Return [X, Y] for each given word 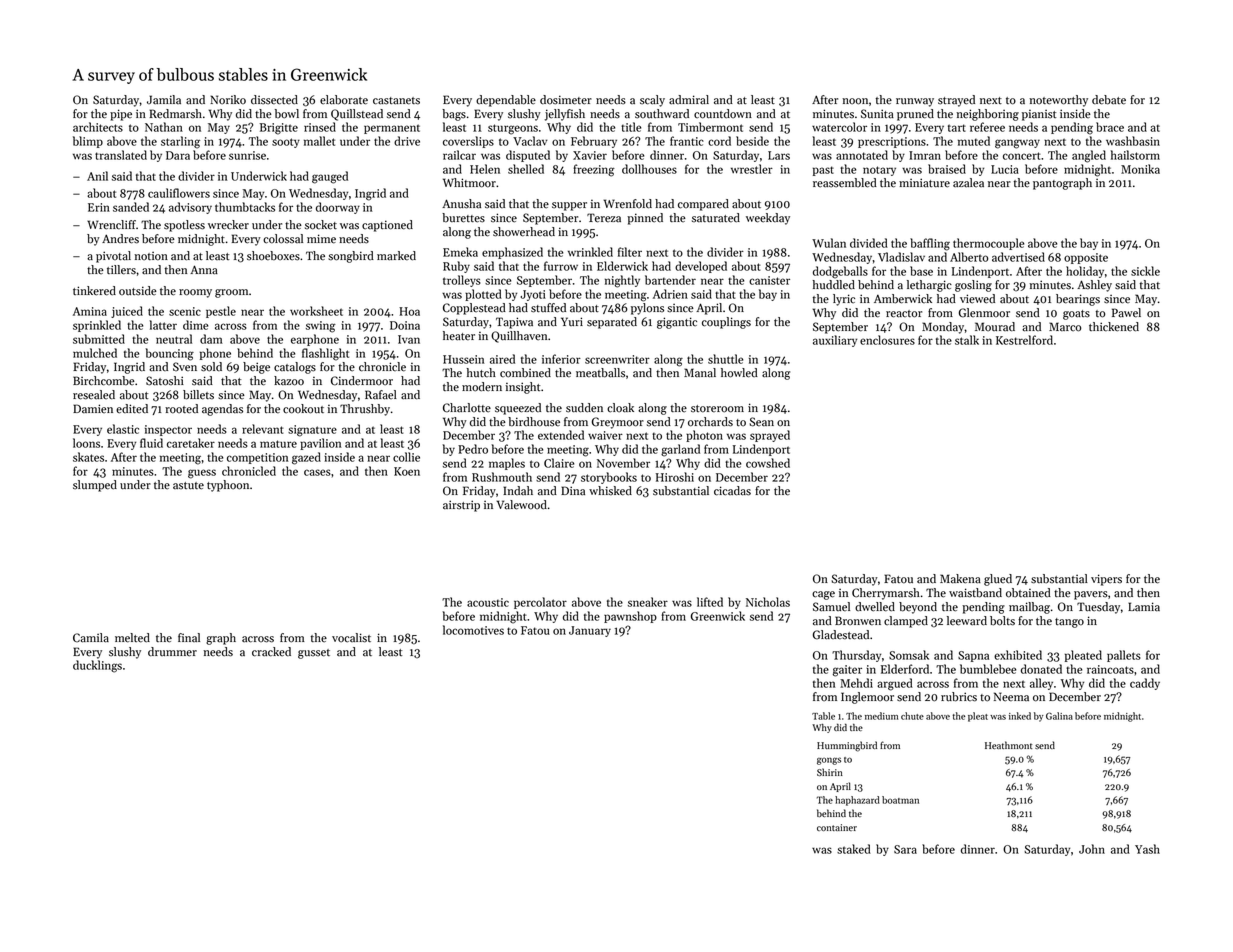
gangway [1017, 144]
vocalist [351, 638]
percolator [540, 603]
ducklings [97, 666]
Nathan [164, 127]
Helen [485, 169]
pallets [1124, 656]
